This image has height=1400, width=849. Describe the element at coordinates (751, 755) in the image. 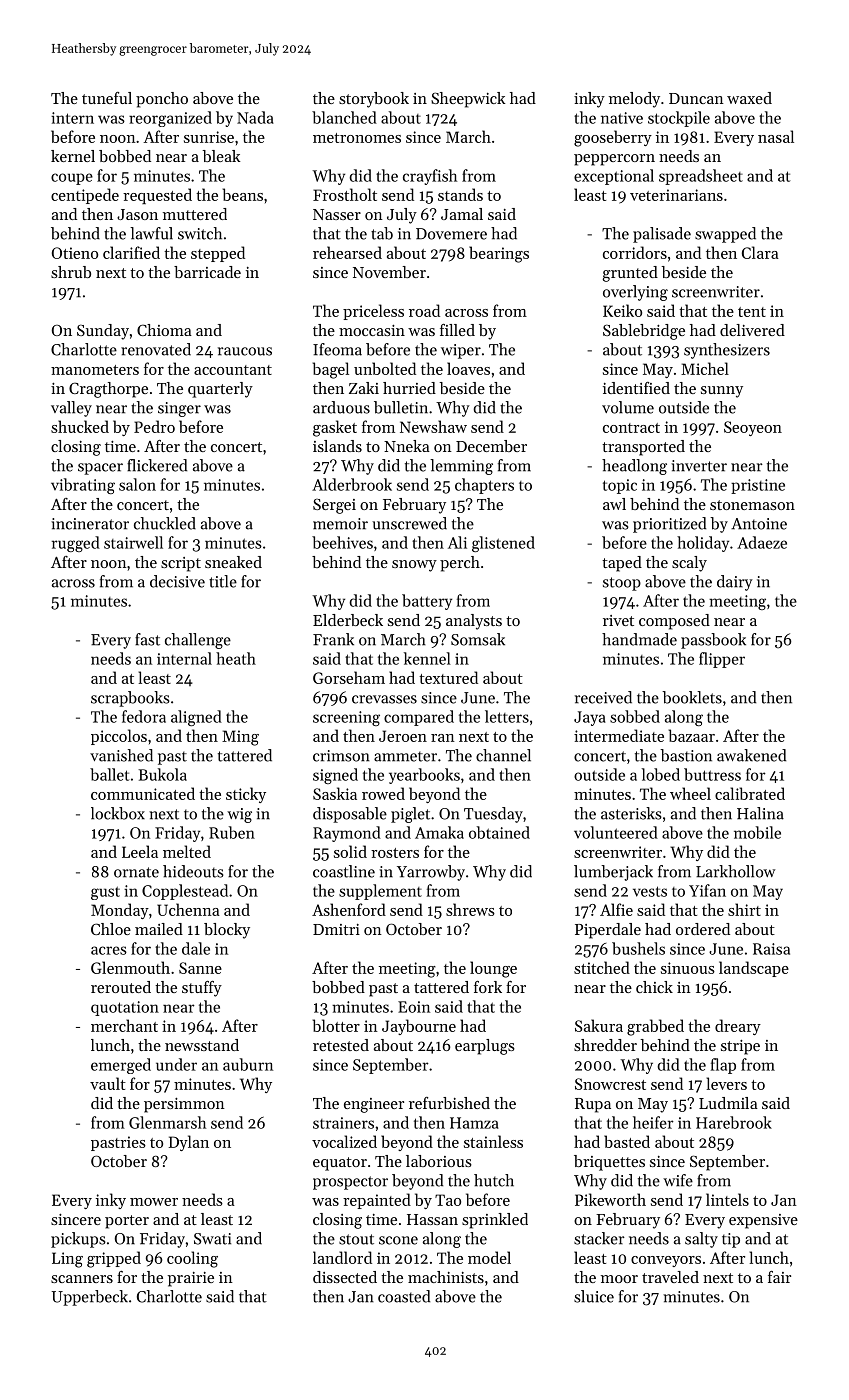

I see `awakened` at that location.
